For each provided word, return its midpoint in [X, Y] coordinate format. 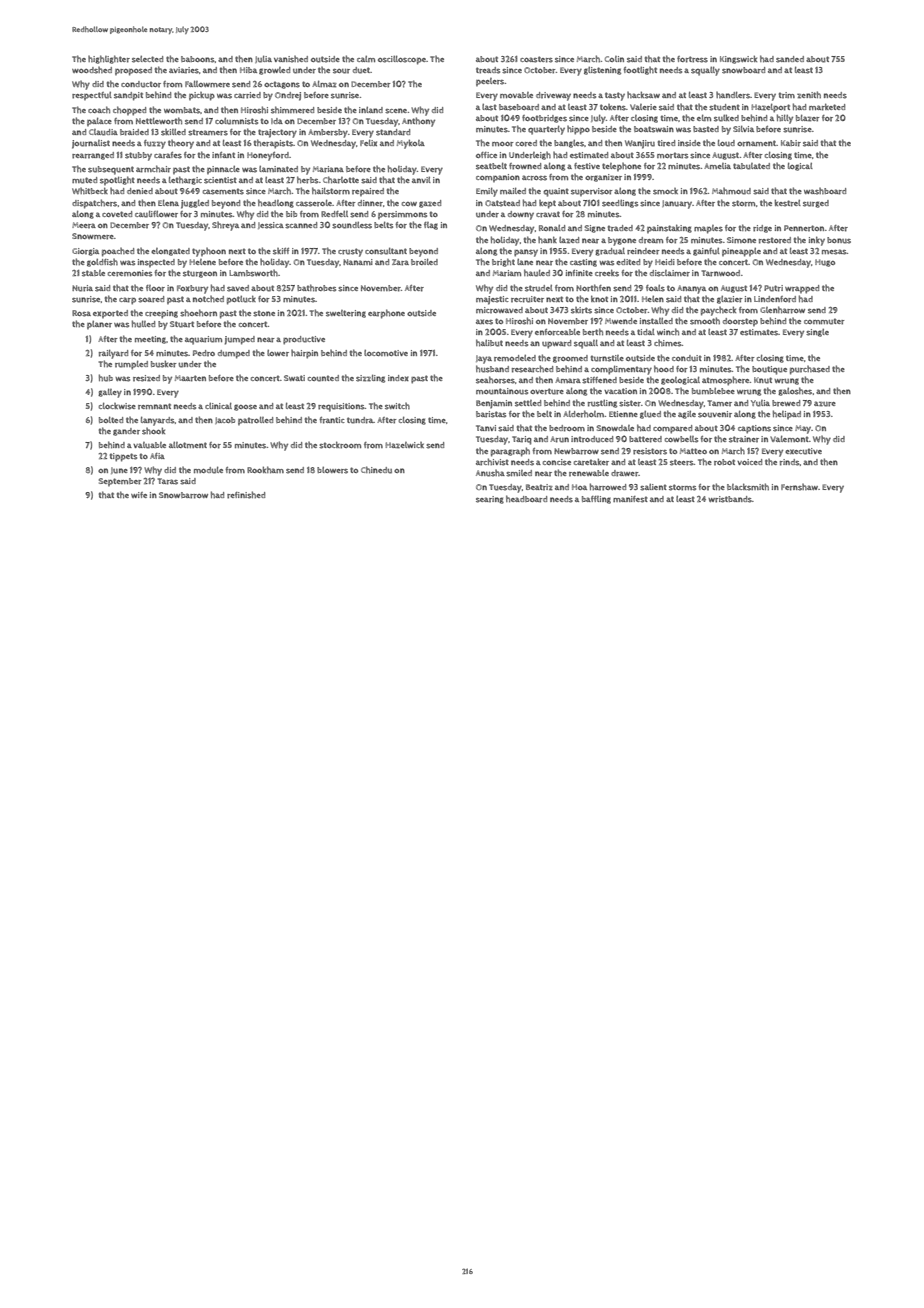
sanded [790, 59]
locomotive [386, 353]
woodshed [92, 70]
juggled [195, 204]
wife [139, 495]
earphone [386, 314]
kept [547, 204]
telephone [621, 167]
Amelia [717, 166]
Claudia [103, 132]
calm [366, 59]
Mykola [411, 144]
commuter [824, 321]
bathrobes [316, 288]
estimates [759, 332]
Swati [294, 378]
